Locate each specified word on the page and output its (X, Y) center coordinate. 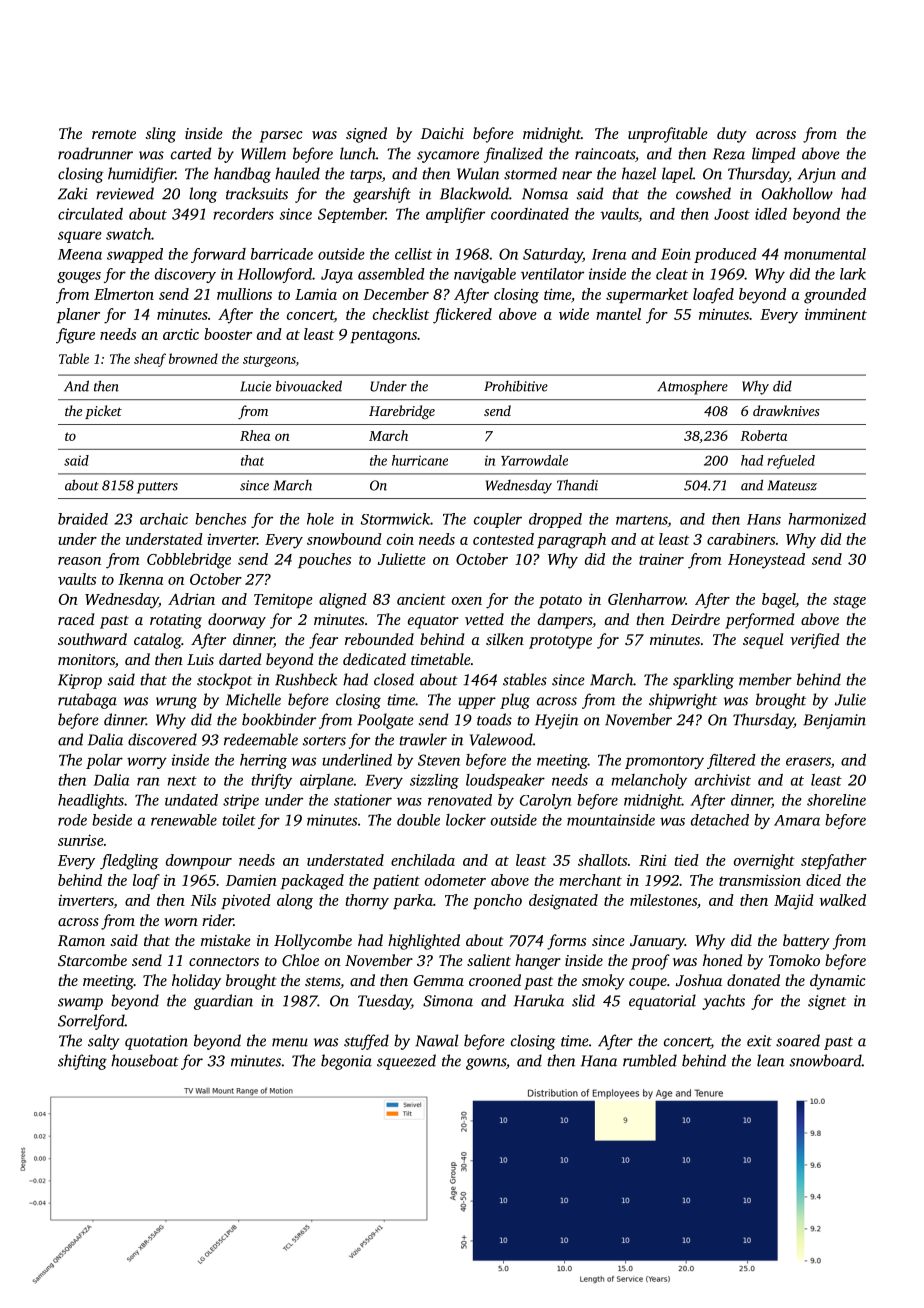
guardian (223, 1002)
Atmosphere (692, 388)
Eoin (676, 254)
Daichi (442, 133)
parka (413, 901)
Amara (797, 820)
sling (160, 135)
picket (103, 412)
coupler (498, 520)
